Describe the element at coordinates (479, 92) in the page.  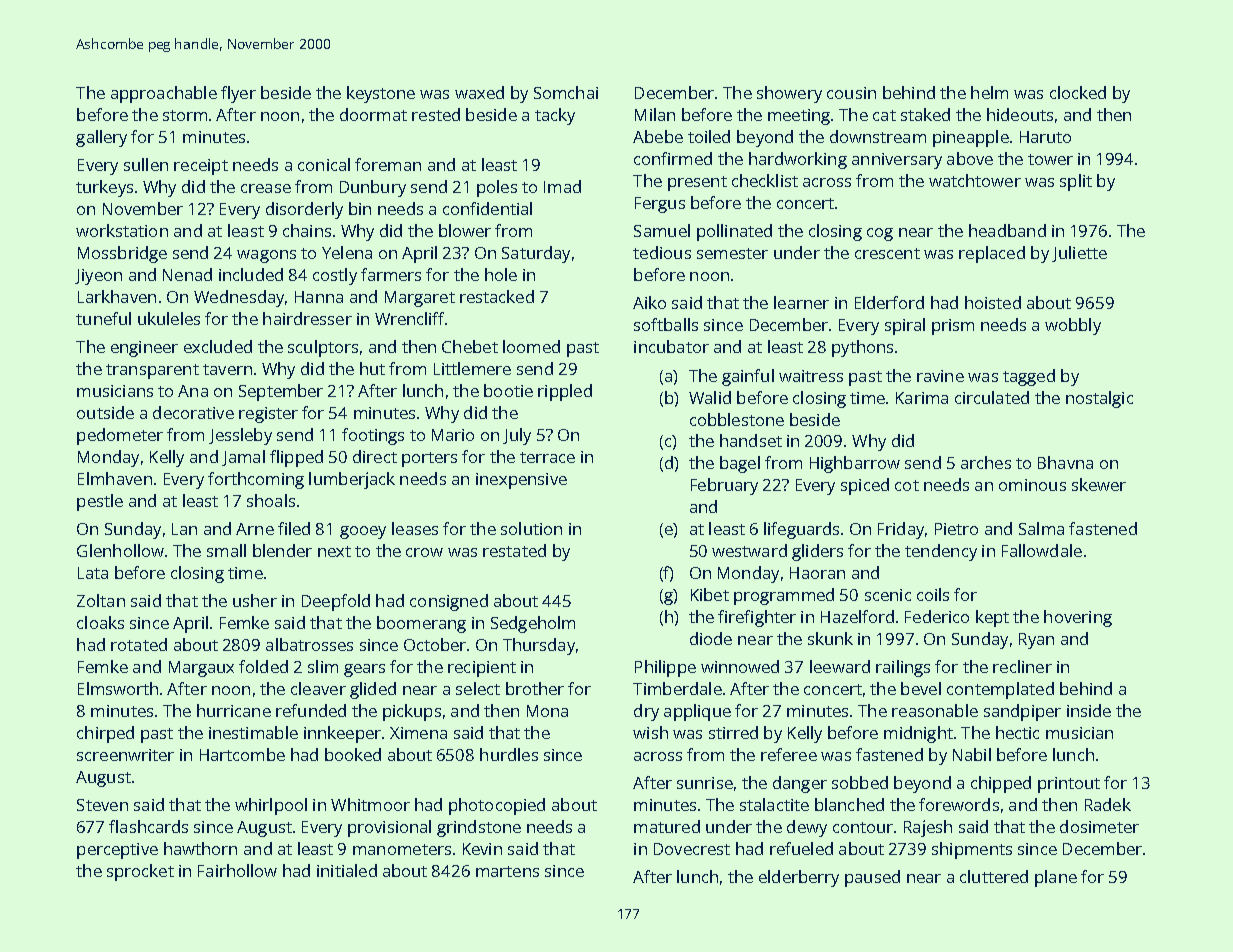
I see `waxed` at that location.
